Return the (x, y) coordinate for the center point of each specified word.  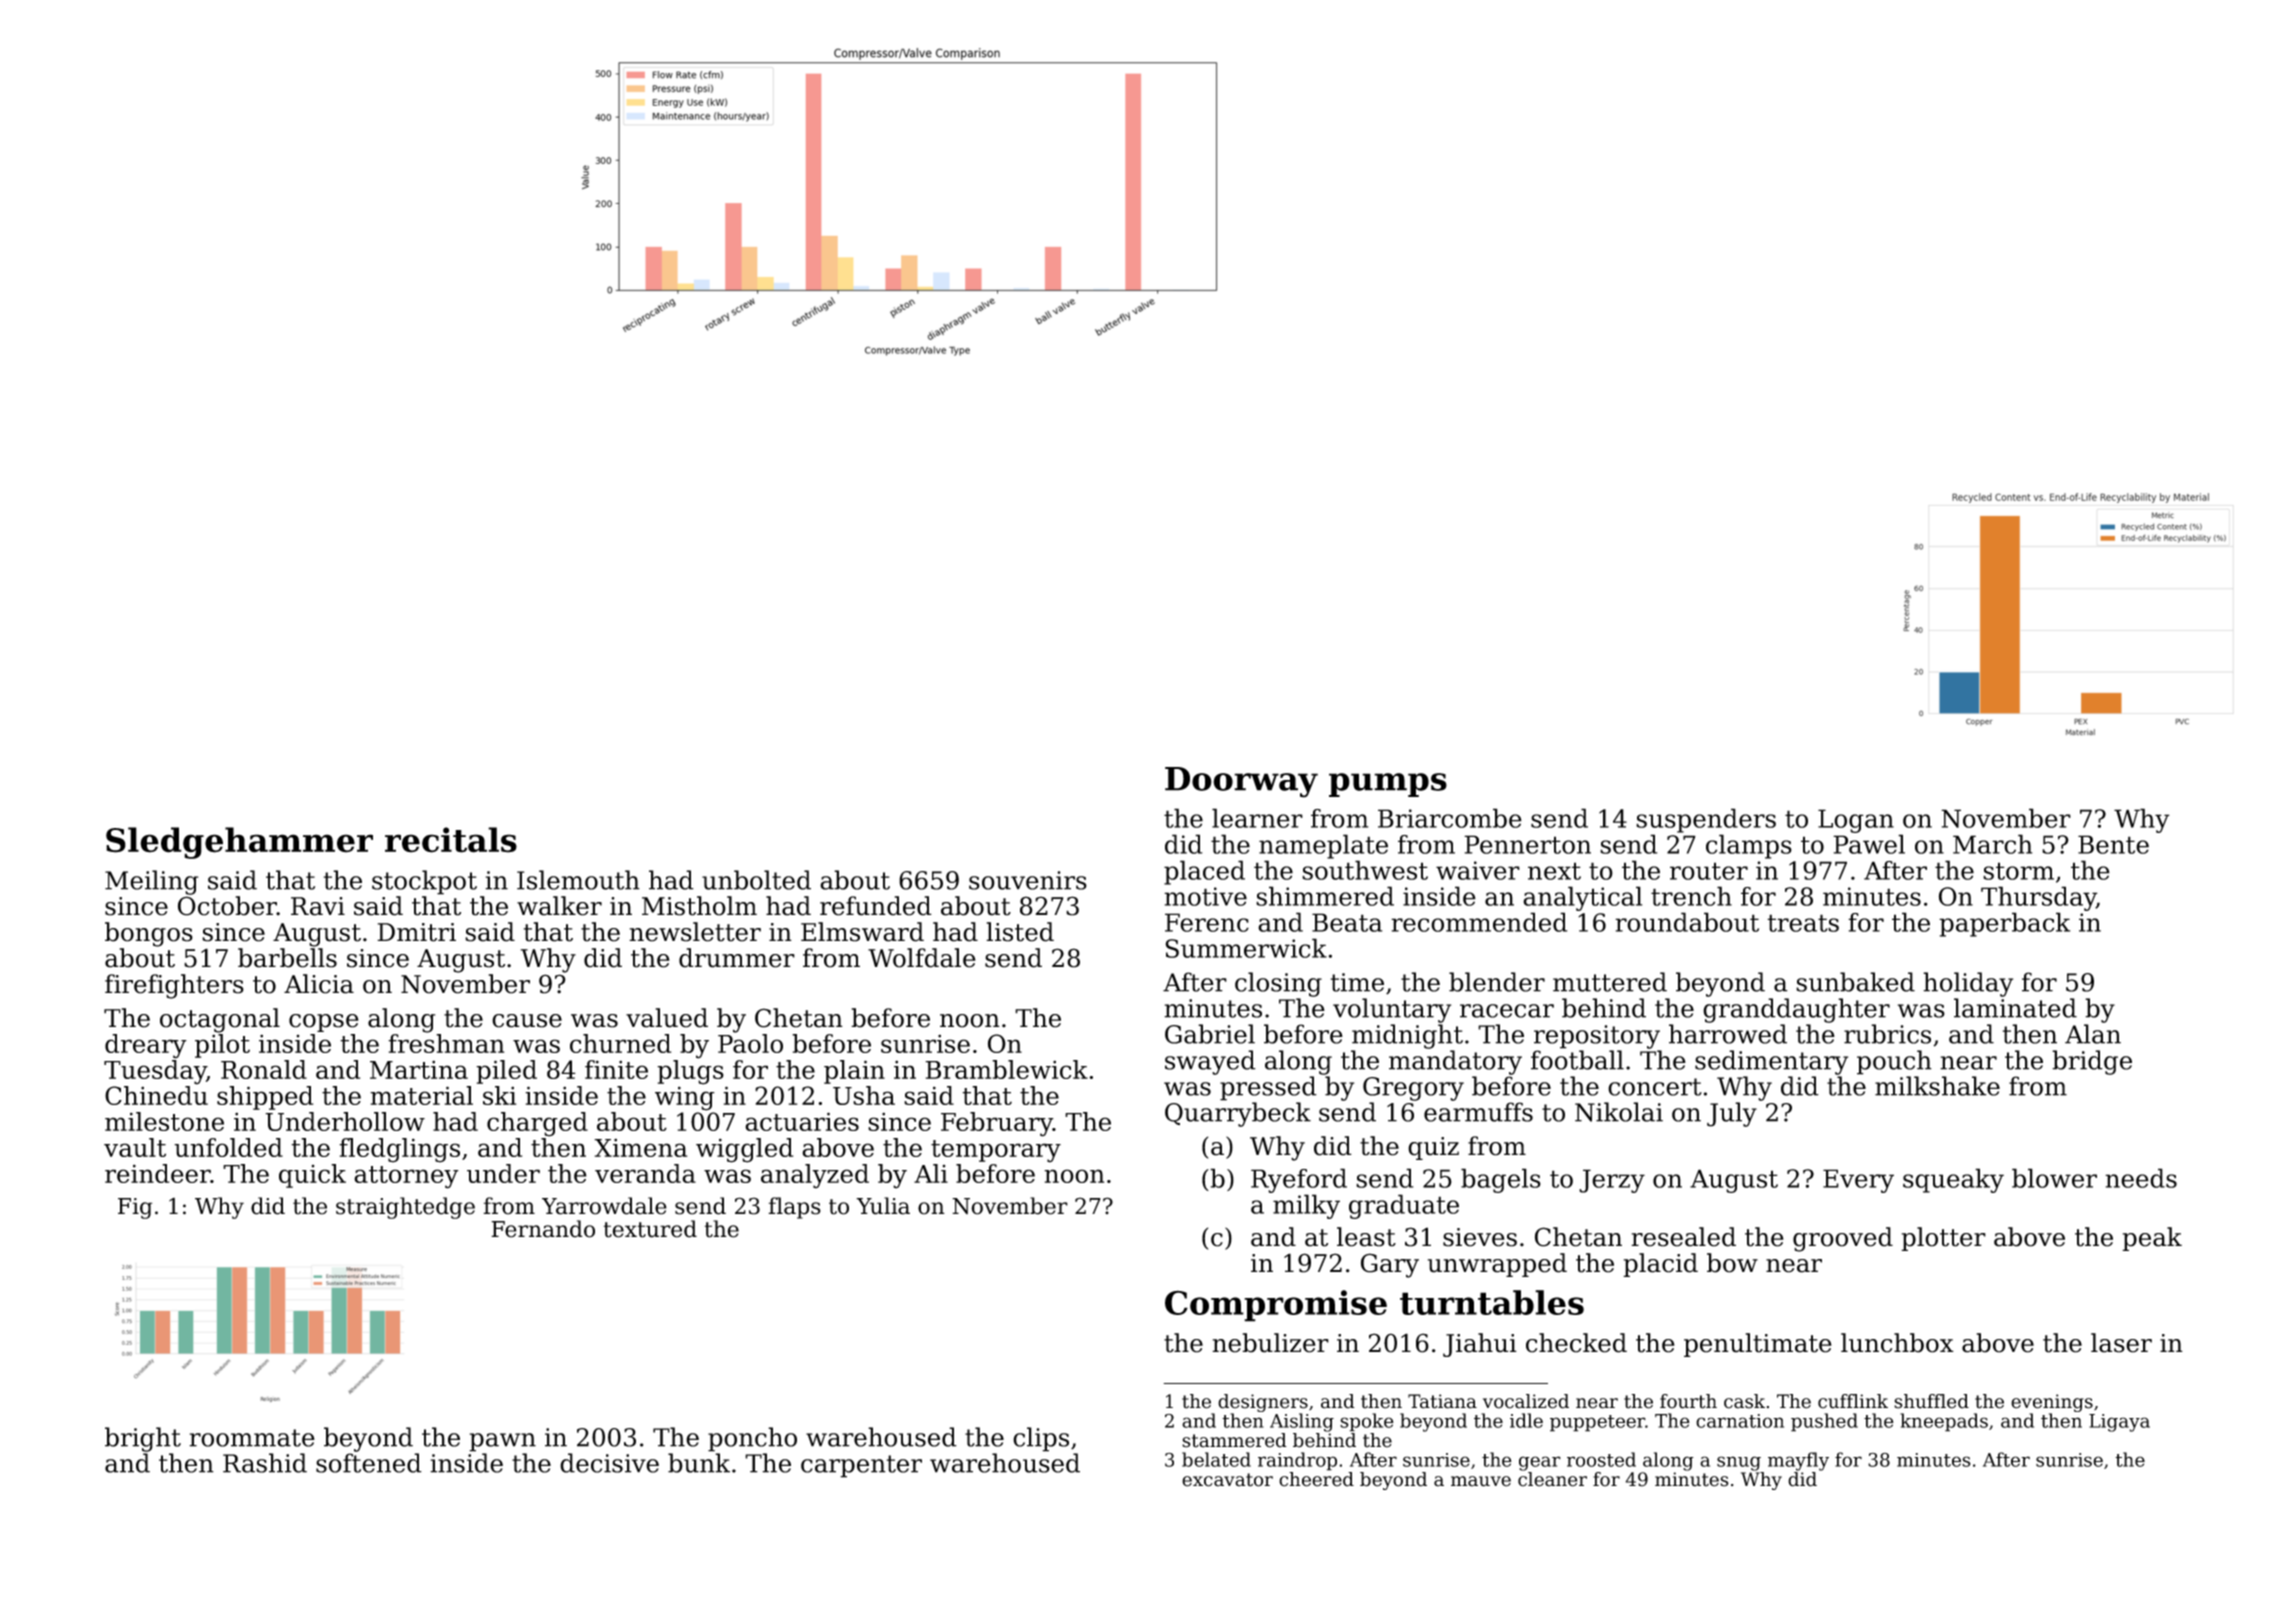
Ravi (318, 906)
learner (1257, 818)
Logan (1856, 821)
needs (2141, 1178)
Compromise (1276, 1306)
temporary (996, 1151)
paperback (2004, 924)
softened (369, 1463)
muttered (1610, 982)
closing (1278, 984)
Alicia (319, 984)
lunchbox (1897, 1343)
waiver (1478, 870)
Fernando (543, 1229)
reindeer (158, 1173)
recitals (451, 840)
